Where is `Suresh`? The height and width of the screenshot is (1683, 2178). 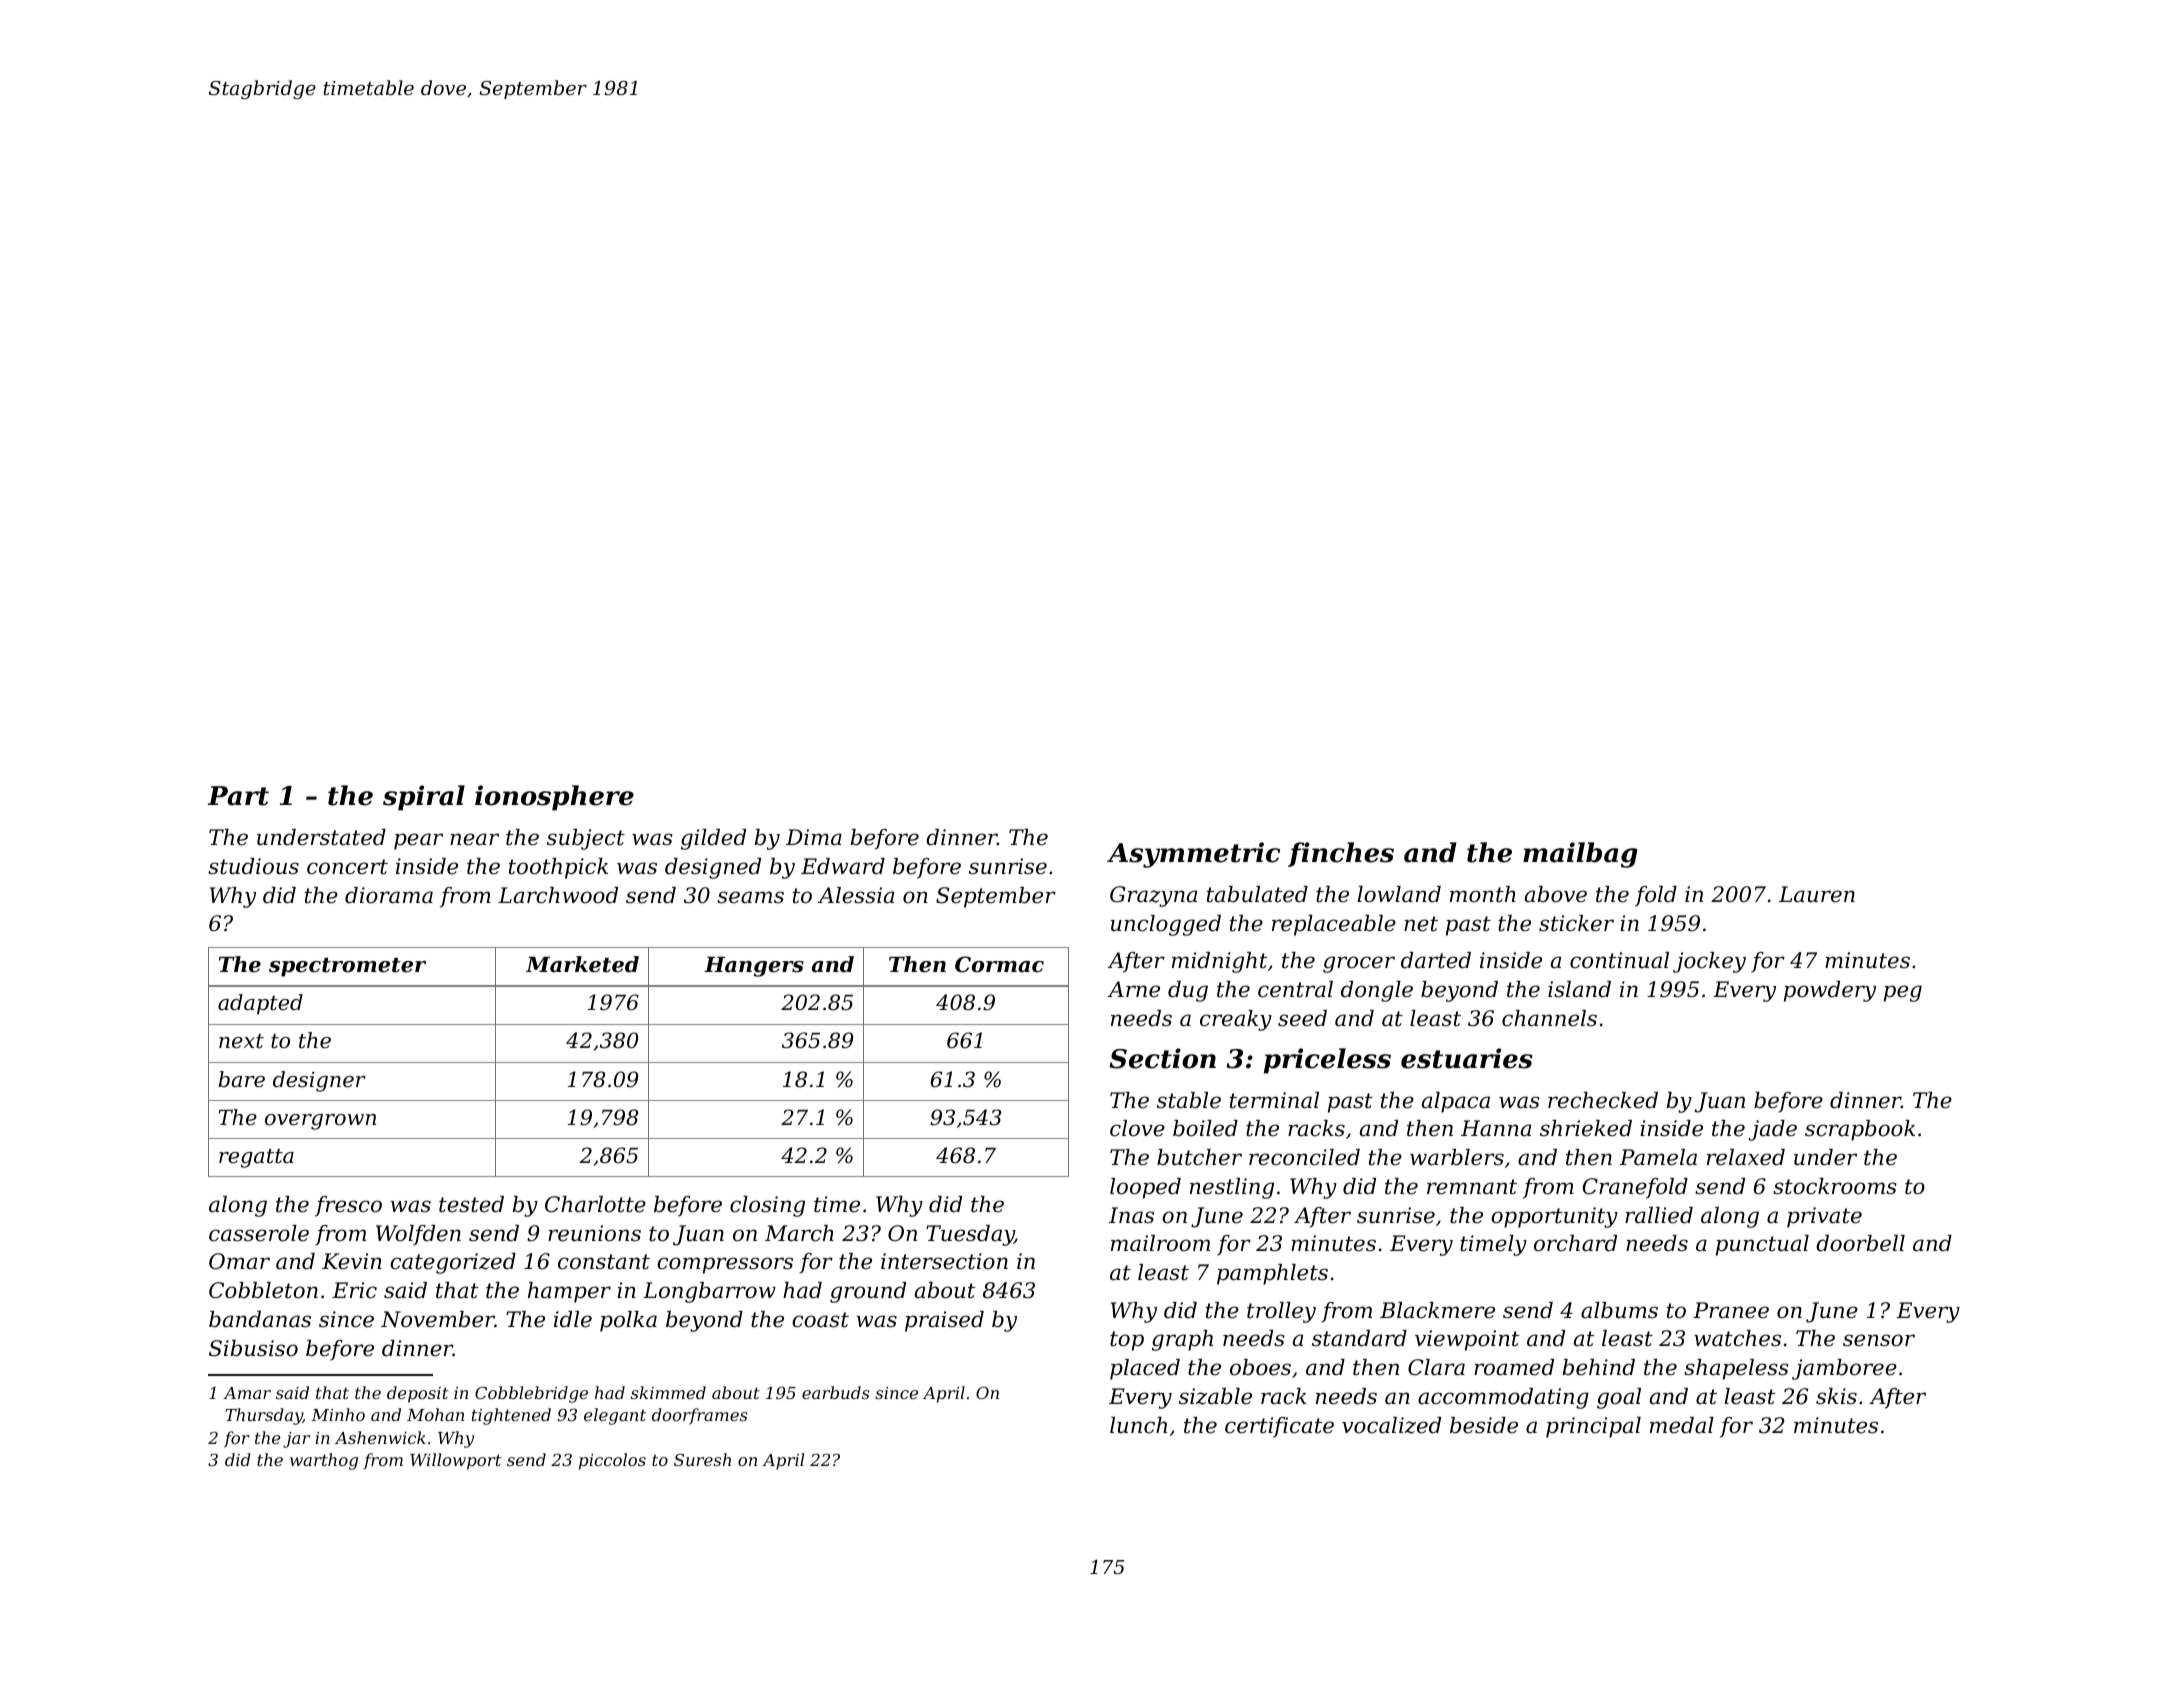
Suresh is located at coordinates (702, 1459).
